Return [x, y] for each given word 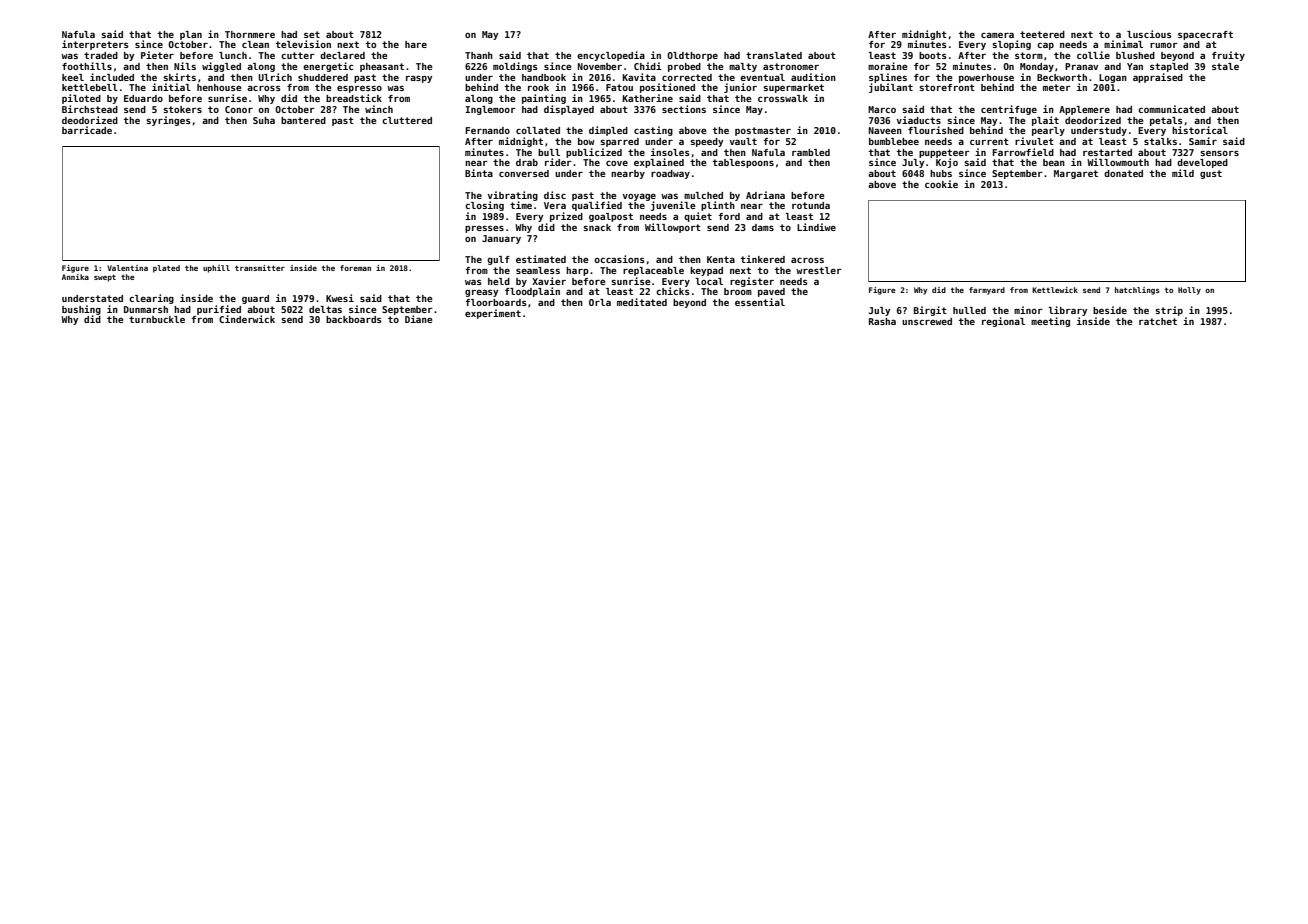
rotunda [811, 205]
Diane [419, 319]
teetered [1042, 34]
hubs [941, 173]
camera [997, 35]
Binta [479, 173]
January [501, 239]
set [312, 34]
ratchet [1158, 321]
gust [1211, 174]
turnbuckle [157, 319]
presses [484, 229]
